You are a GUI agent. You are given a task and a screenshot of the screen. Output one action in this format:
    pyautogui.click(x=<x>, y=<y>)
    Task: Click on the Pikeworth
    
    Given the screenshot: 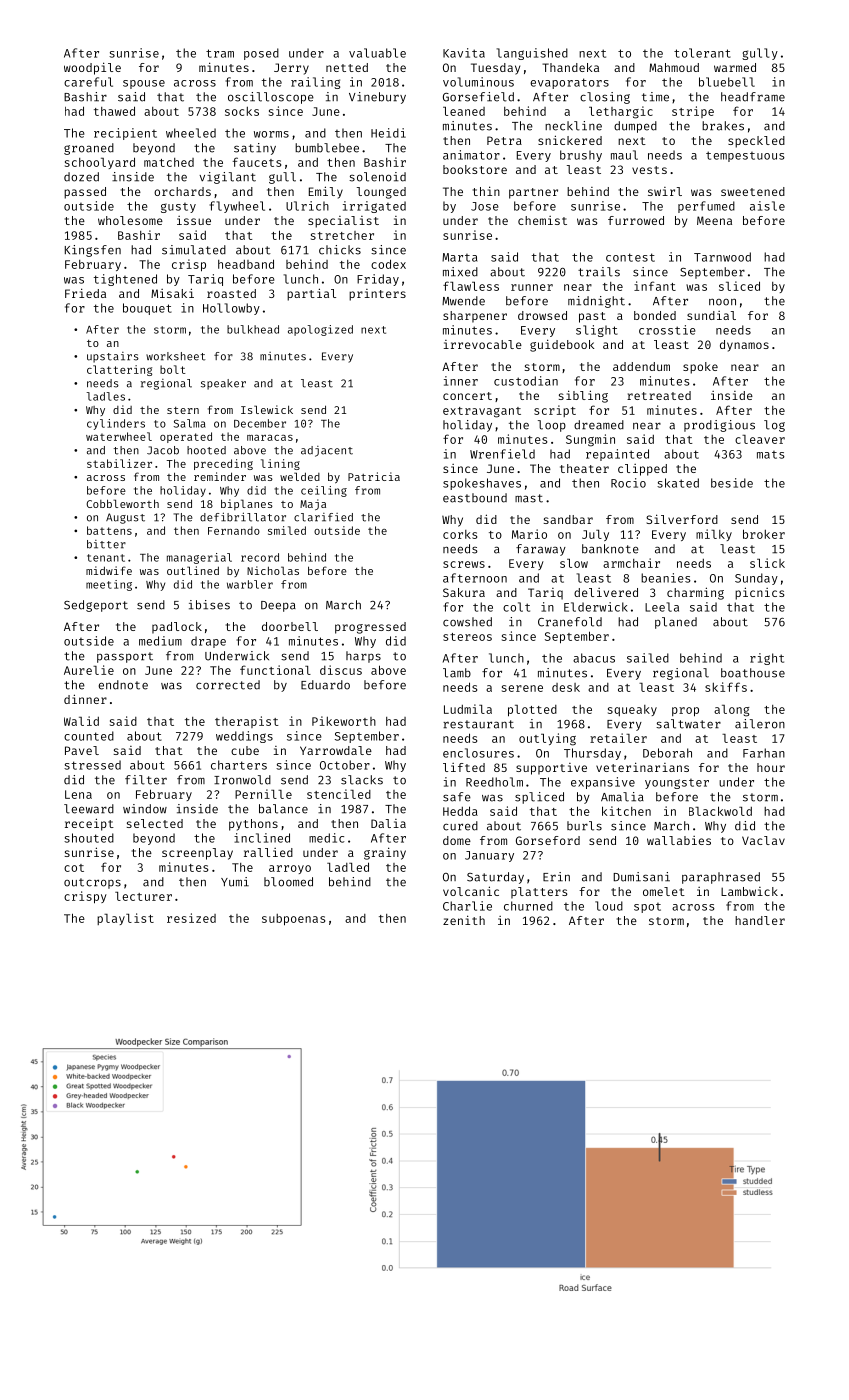 What is the action you would take?
    pyautogui.click(x=344, y=721)
